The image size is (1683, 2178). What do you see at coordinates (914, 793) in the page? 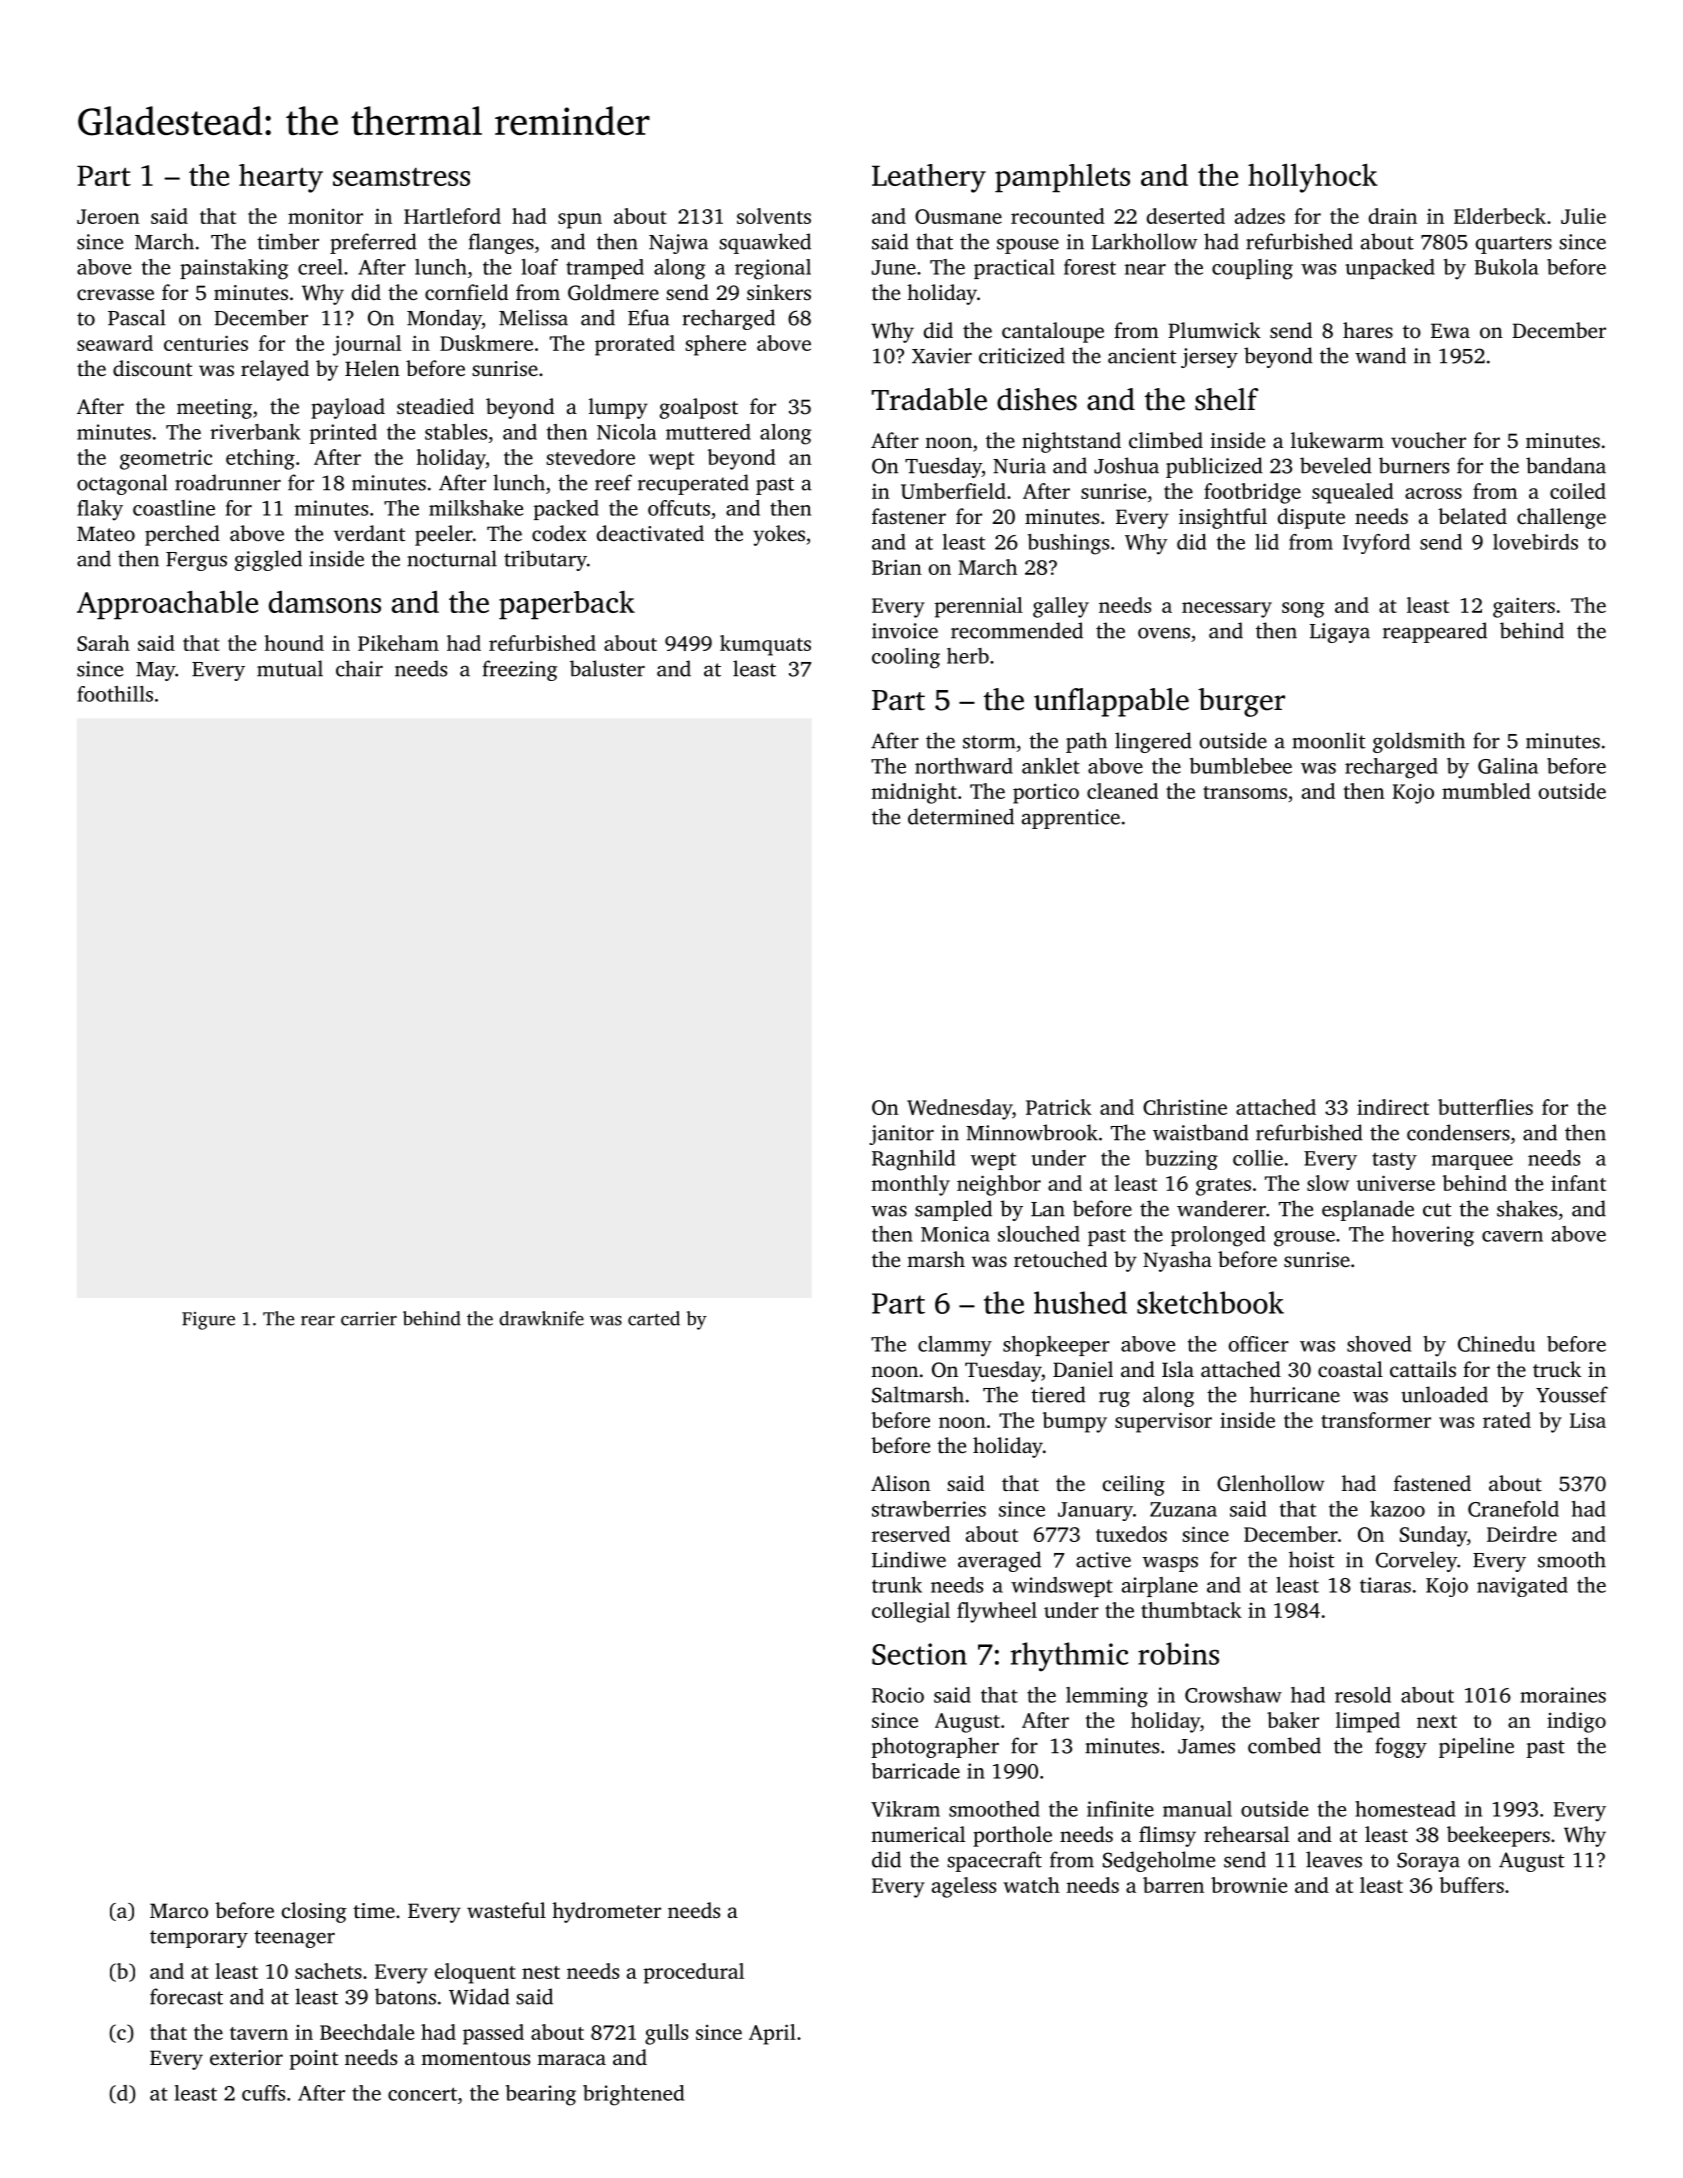
I see `midnight` at bounding box center [914, 793].
